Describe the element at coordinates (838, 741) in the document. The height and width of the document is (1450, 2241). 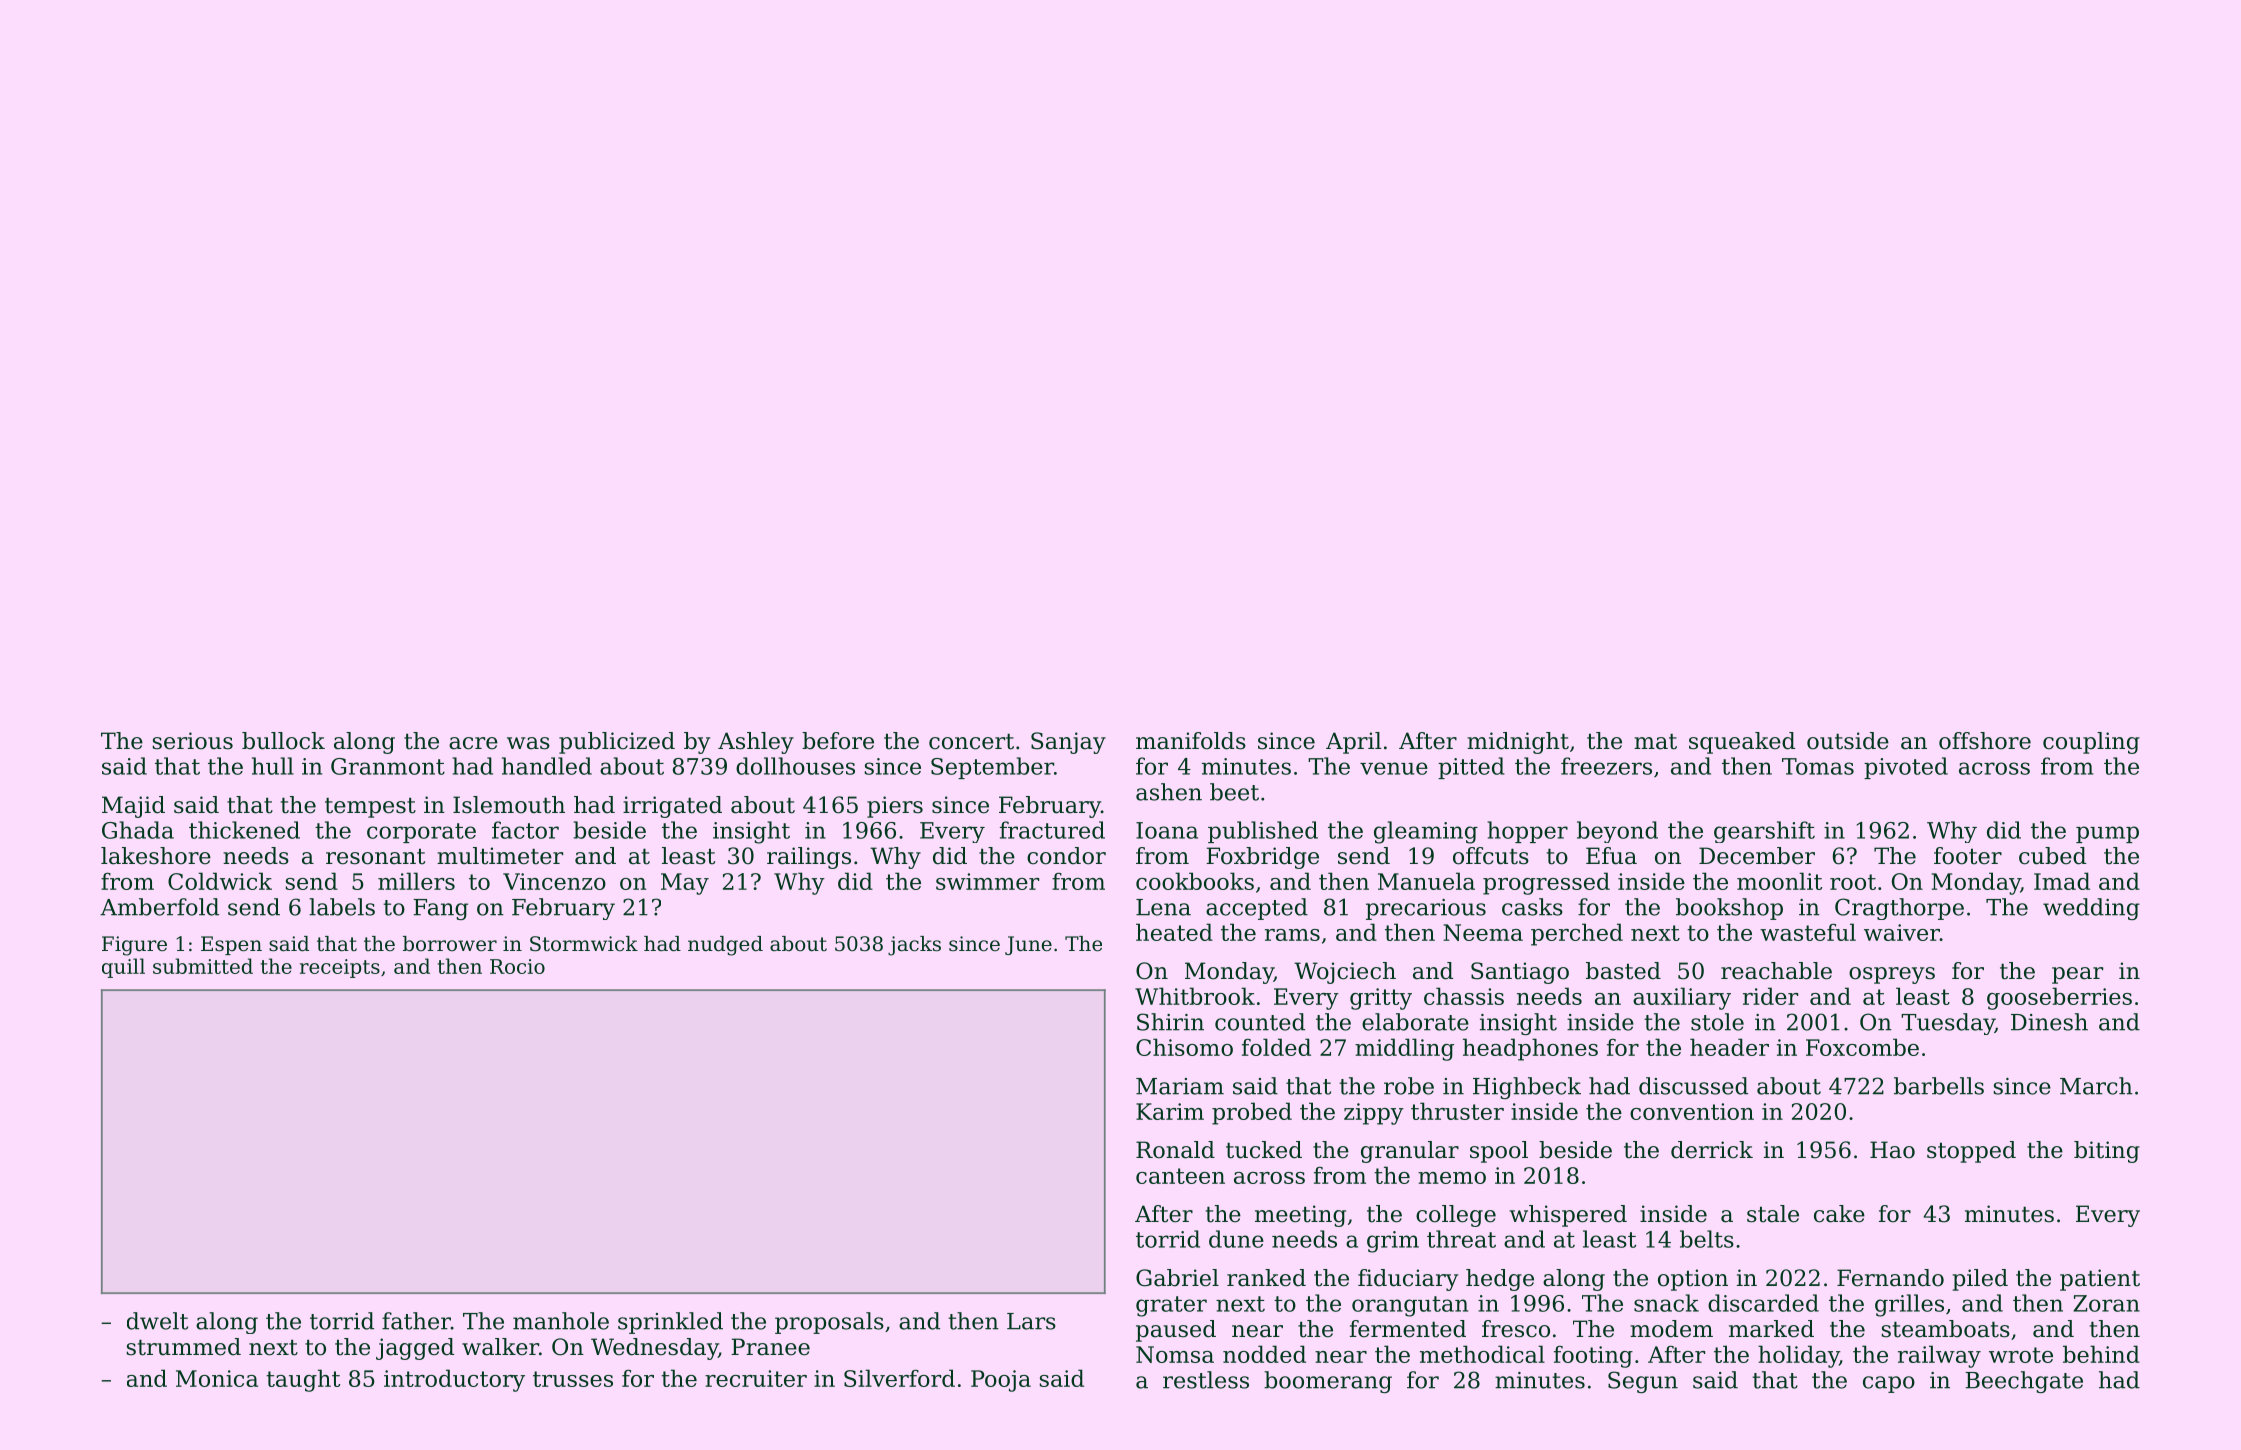
I see `before` at that location.
